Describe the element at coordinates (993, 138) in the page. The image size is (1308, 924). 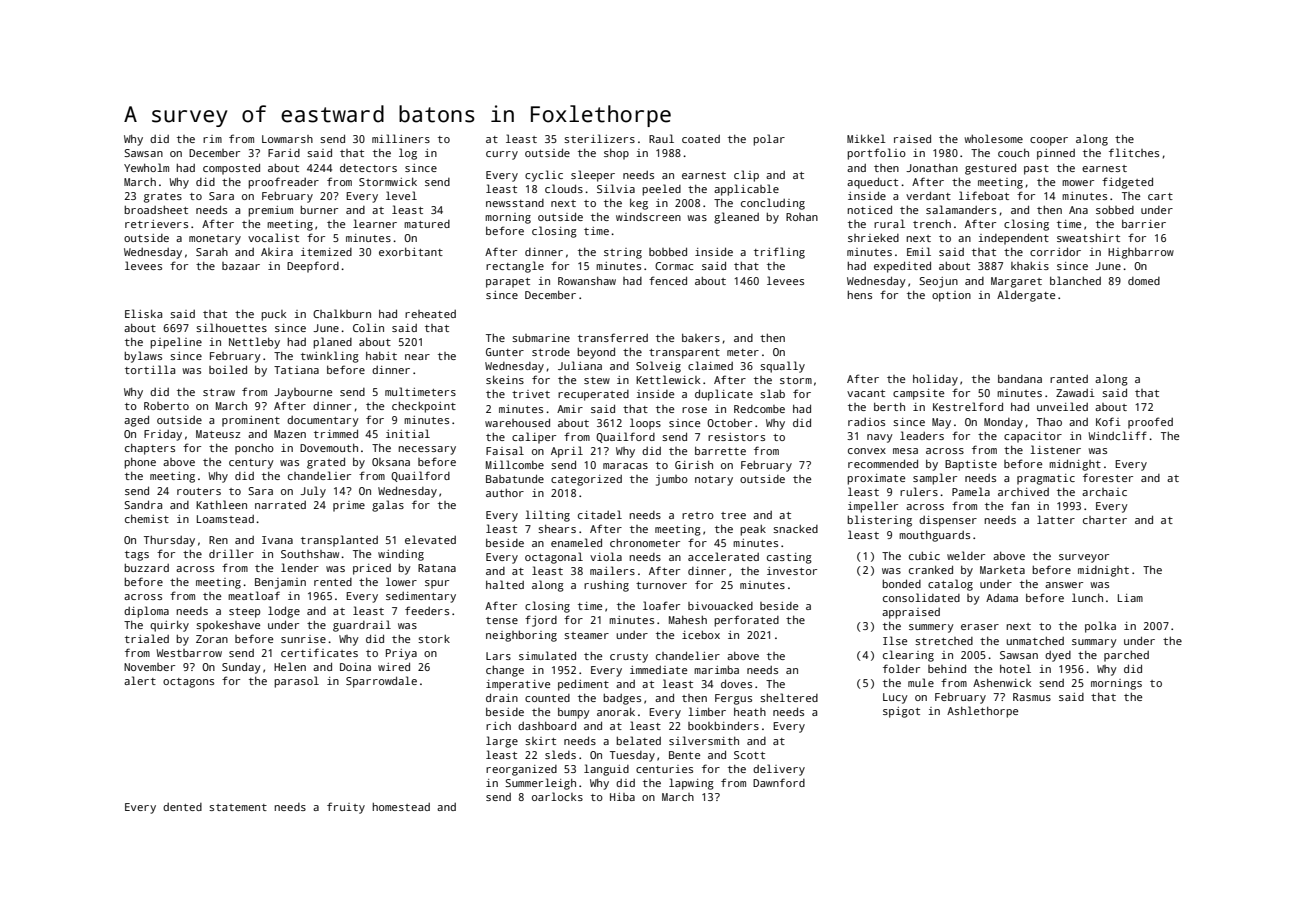
I see `wholesome` at that location.
